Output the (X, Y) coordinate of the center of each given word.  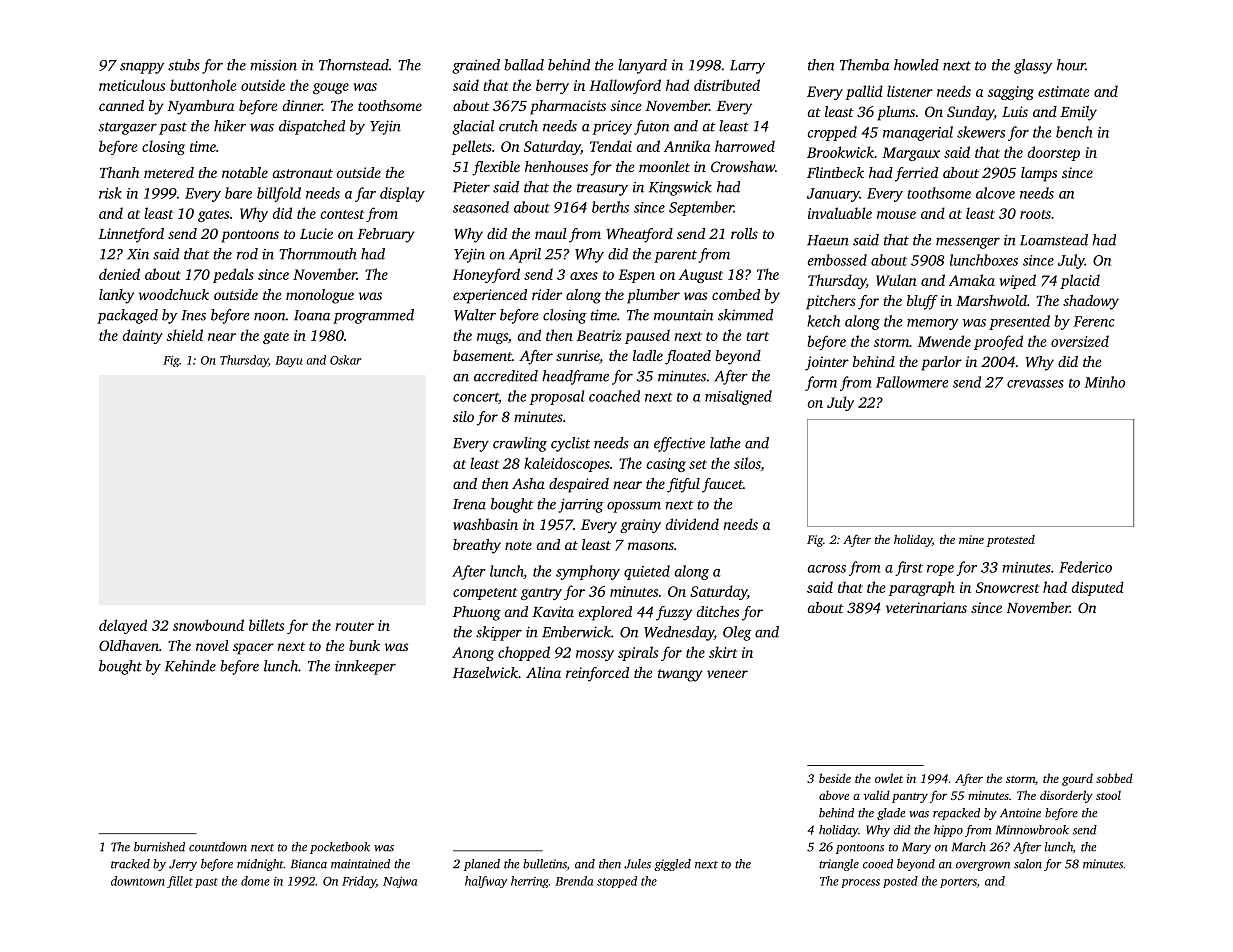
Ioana (312, 315)
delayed (123, 626)
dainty (143, 336)
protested (1011, 541)
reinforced (597, 674)
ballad (524, 65)
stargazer (128, 128)
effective (679, 444)
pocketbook (340, 848)
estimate (1063, 91)
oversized (1080, 341)
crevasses (1035, 384)
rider (547, 294)
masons (651, 546)
